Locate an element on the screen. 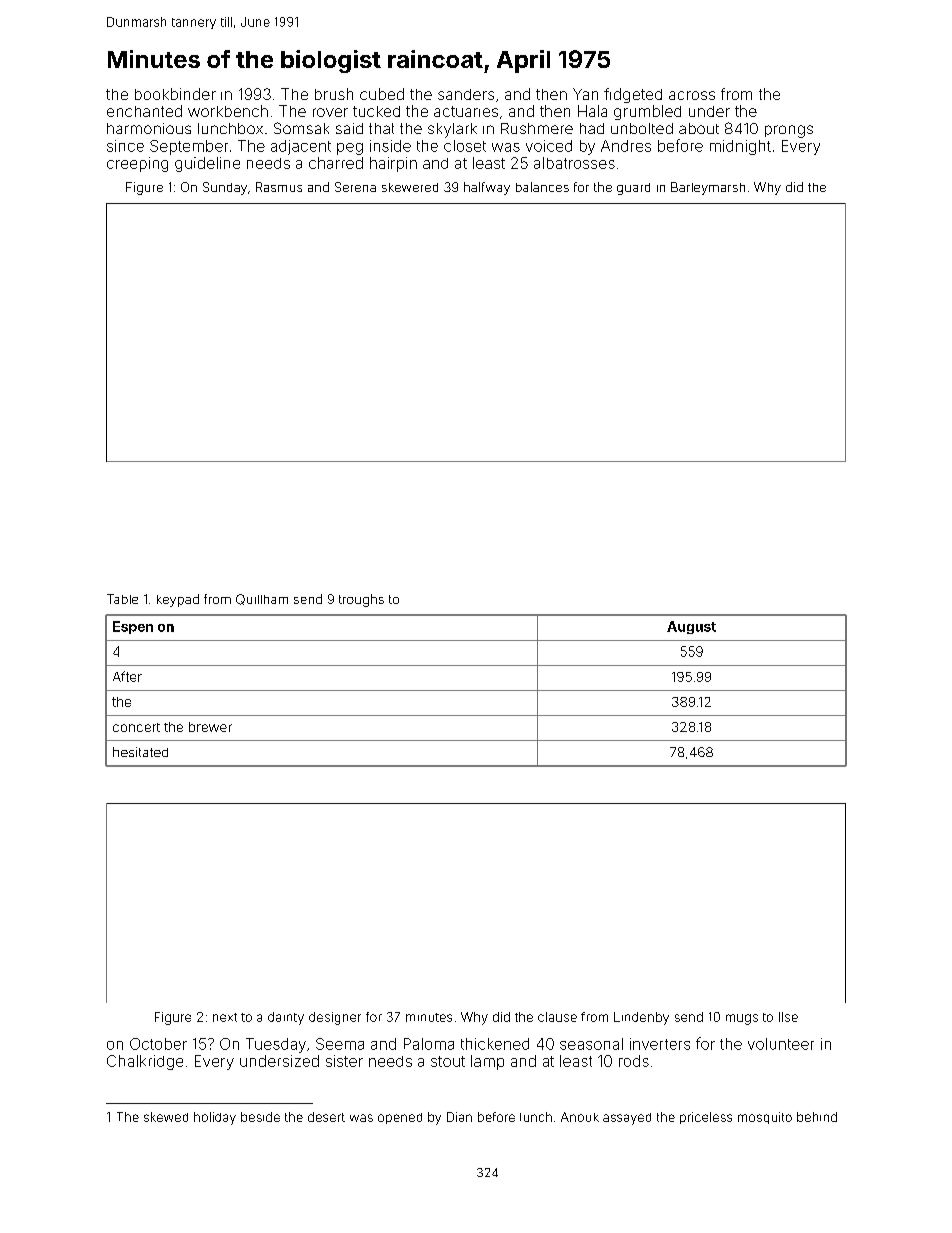 Image resolution: width=952 pixels, height=1233 pixels. October is located at coordinates (158, 1044).
